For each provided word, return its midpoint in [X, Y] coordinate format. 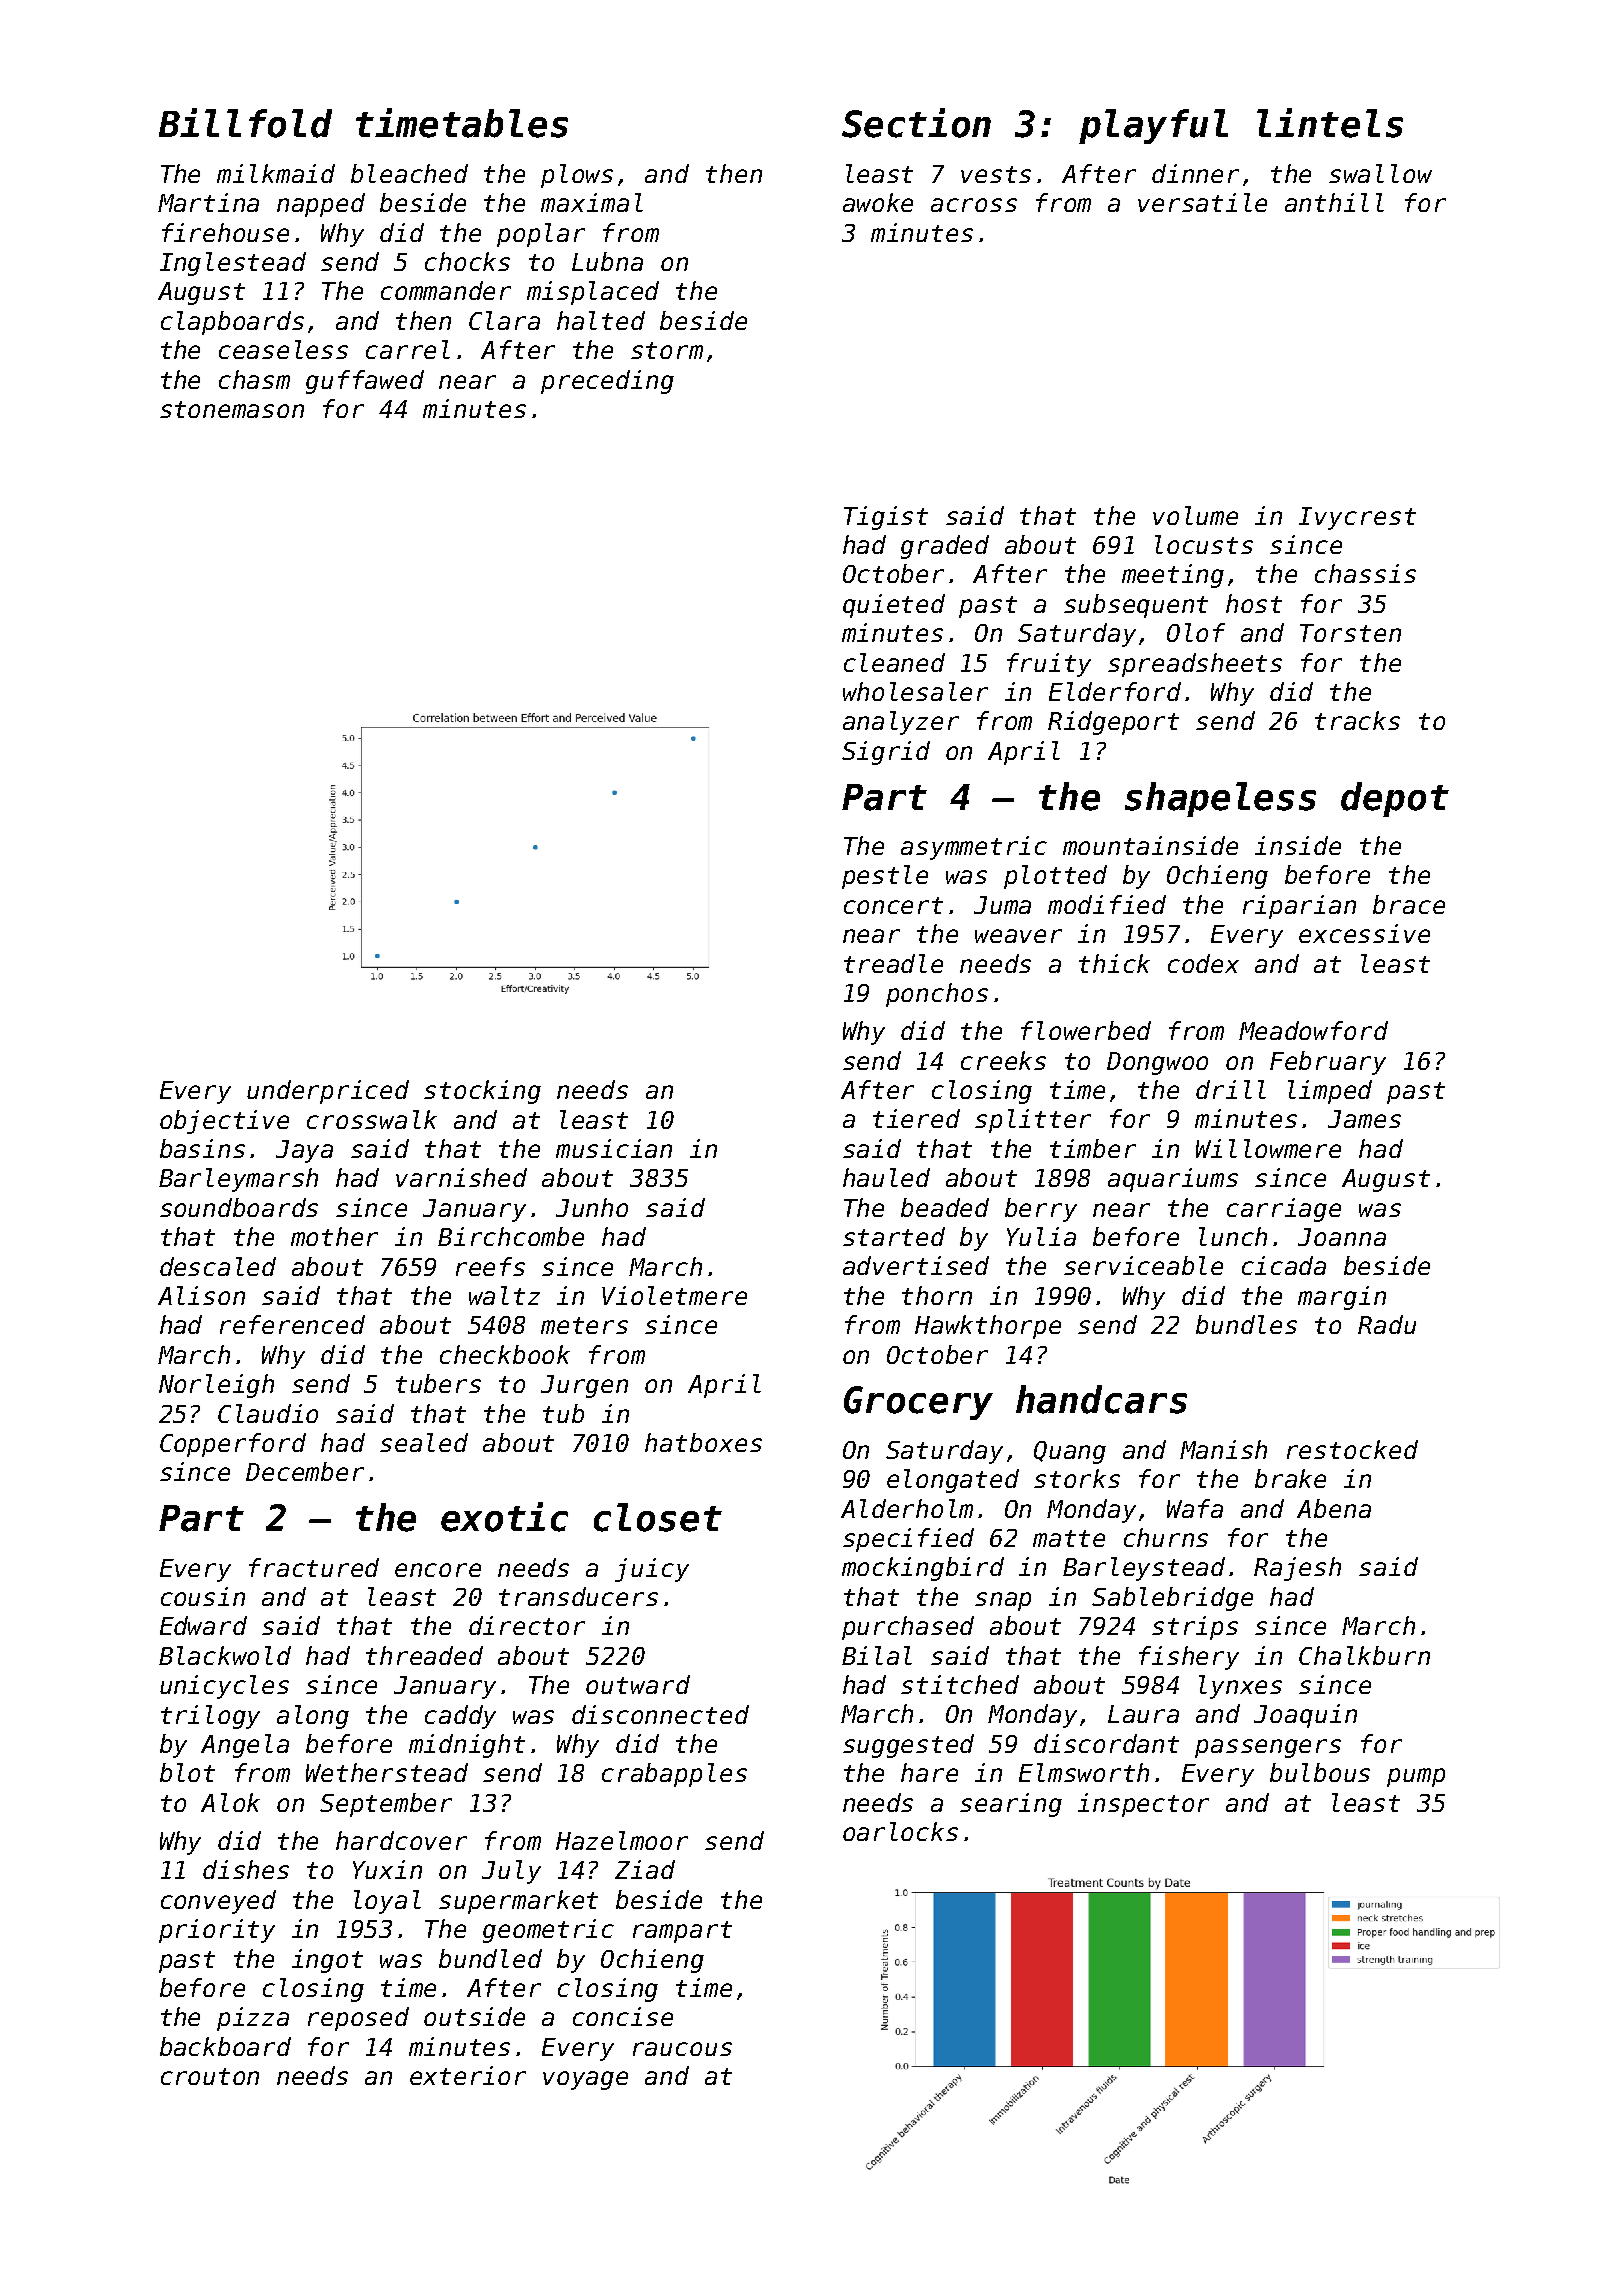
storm [667, 350]
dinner [1195, 173]
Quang [1070, 1452]
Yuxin [387, 1869]
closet [658, 1517]
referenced [292, 1324]
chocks [467, 261]
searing [1011, 1805]
